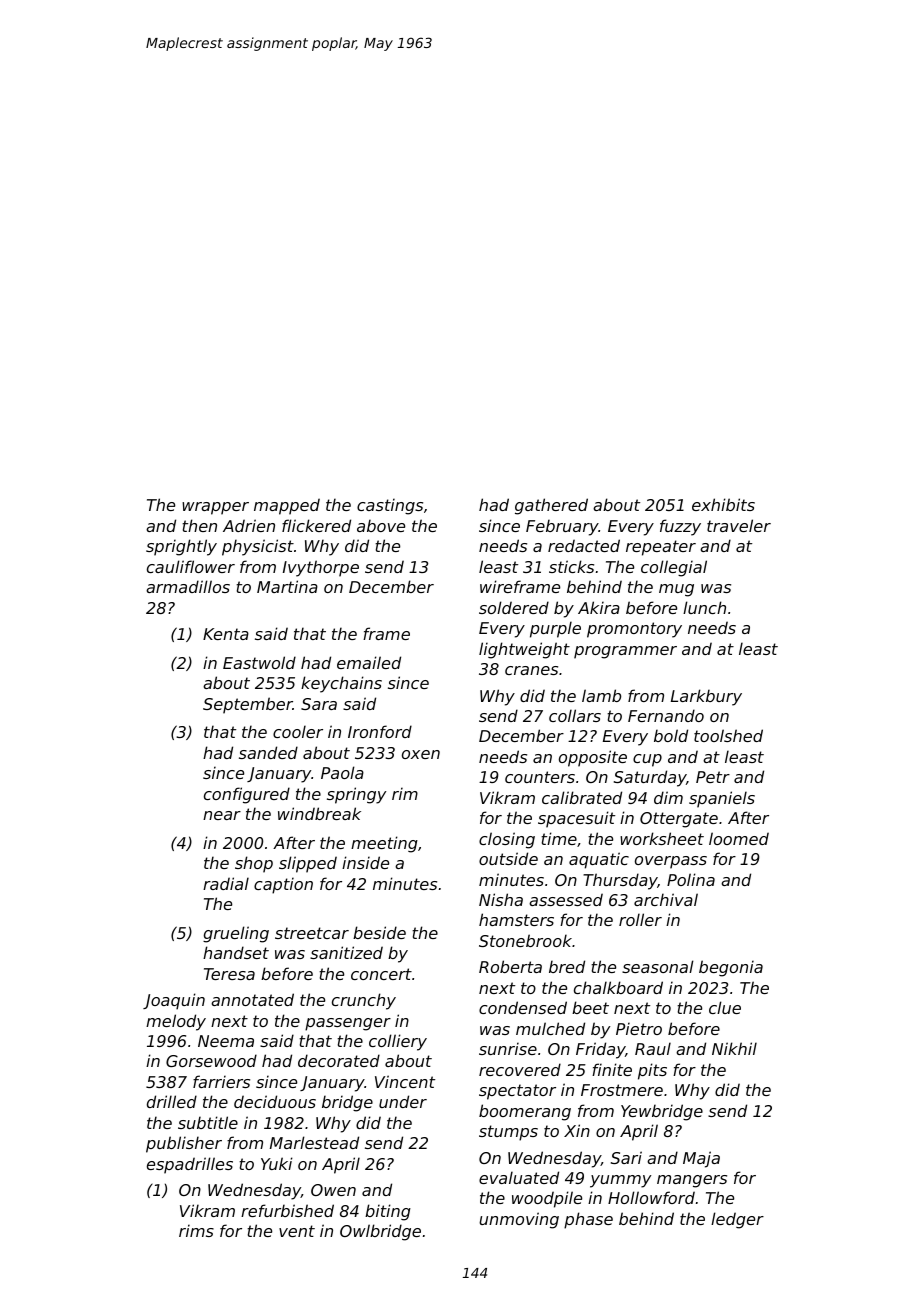 This document has width=924, height=1314. Describe the element at coordinates (390, 506) in the document. I see `castings` at that location.
